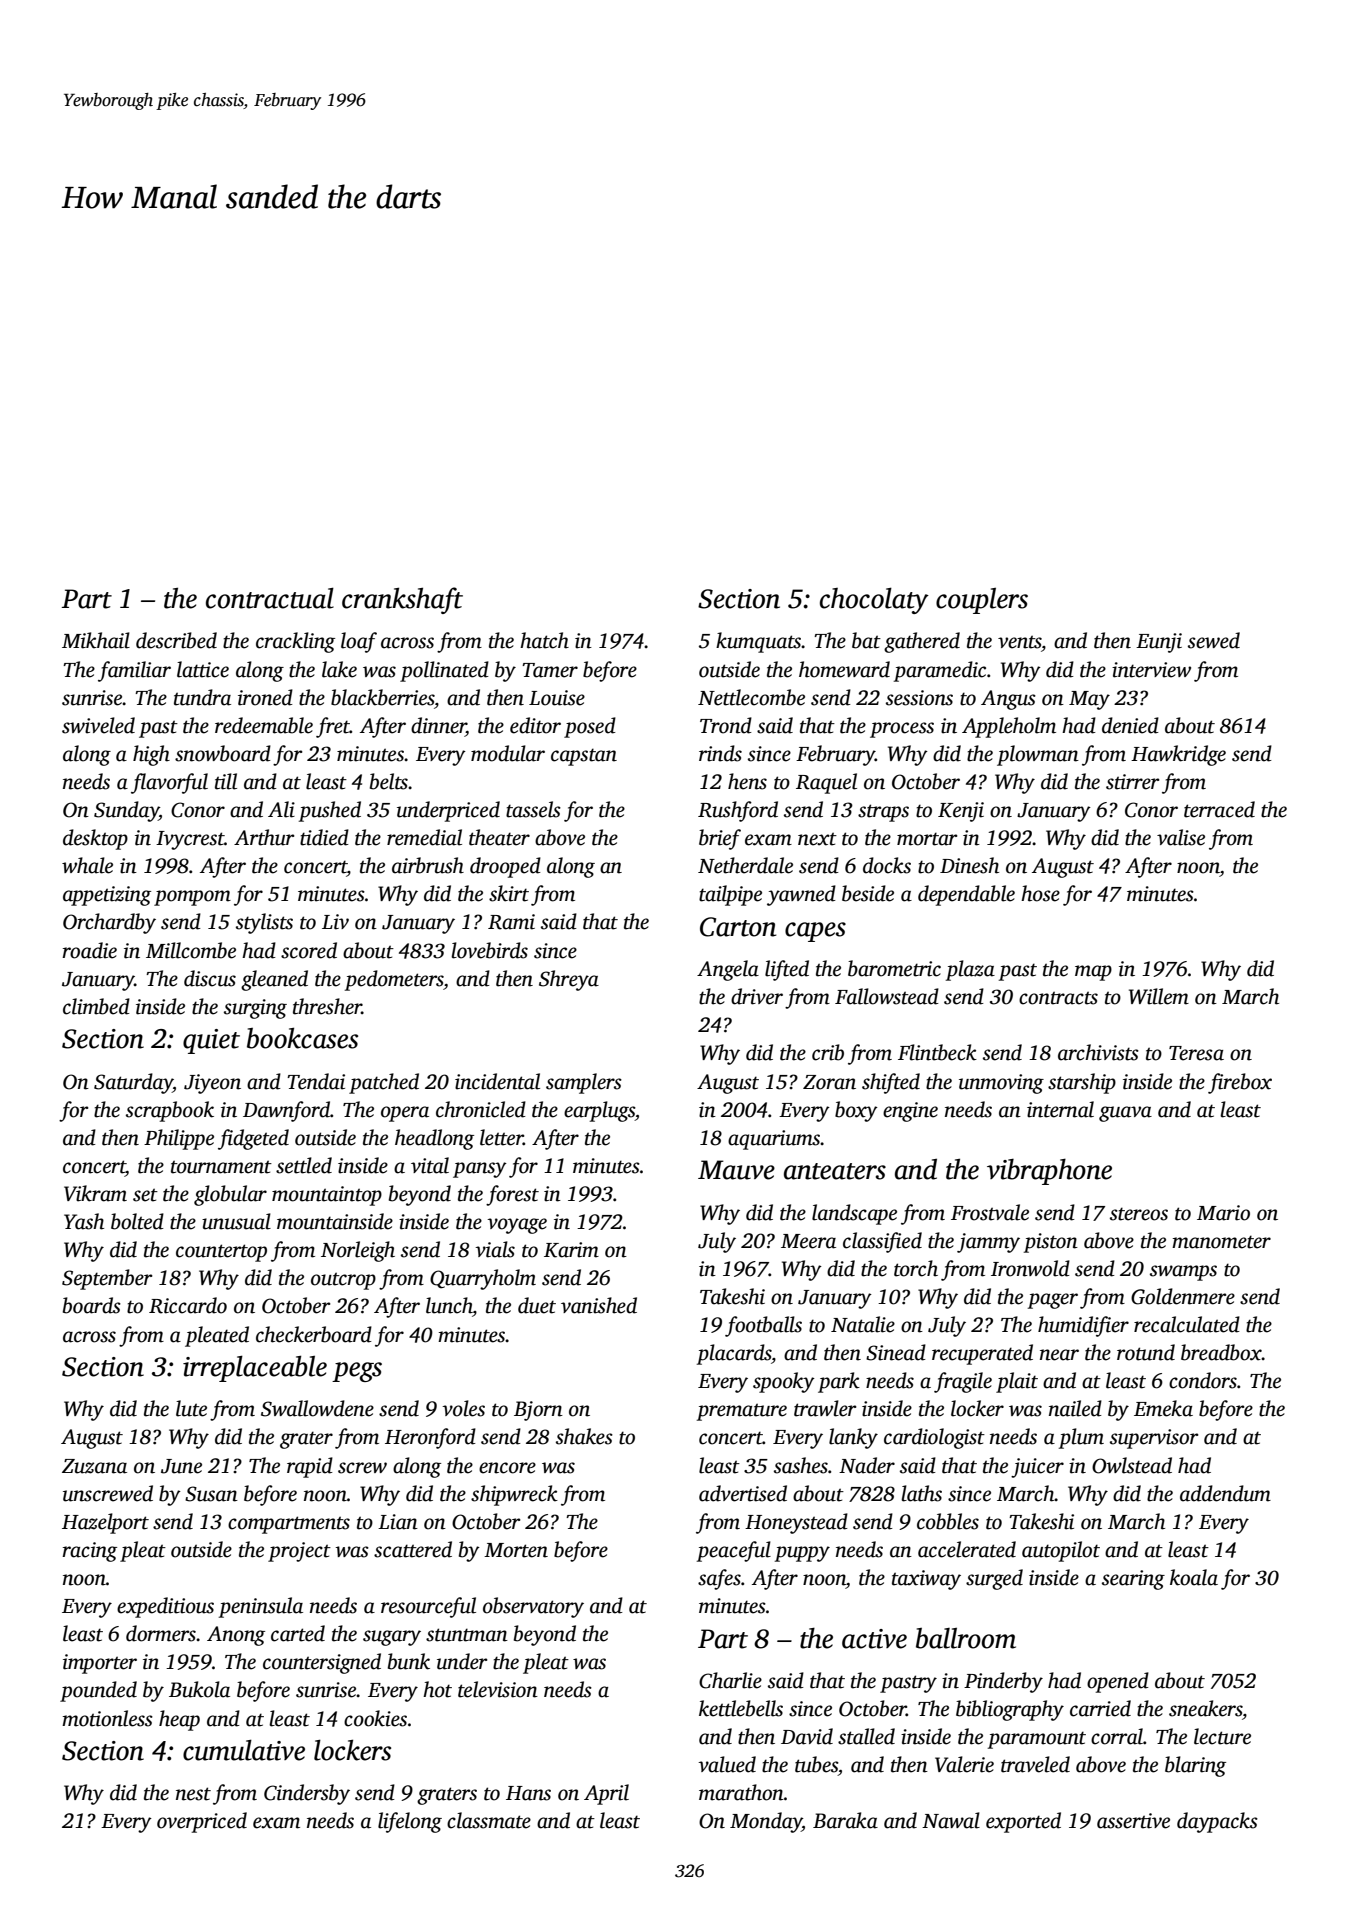 Image resolution: width=1350 pixels, height=1909 pixels. Describe the element at coordinates (982, 601) in the document. I see `couplers` at that location.
